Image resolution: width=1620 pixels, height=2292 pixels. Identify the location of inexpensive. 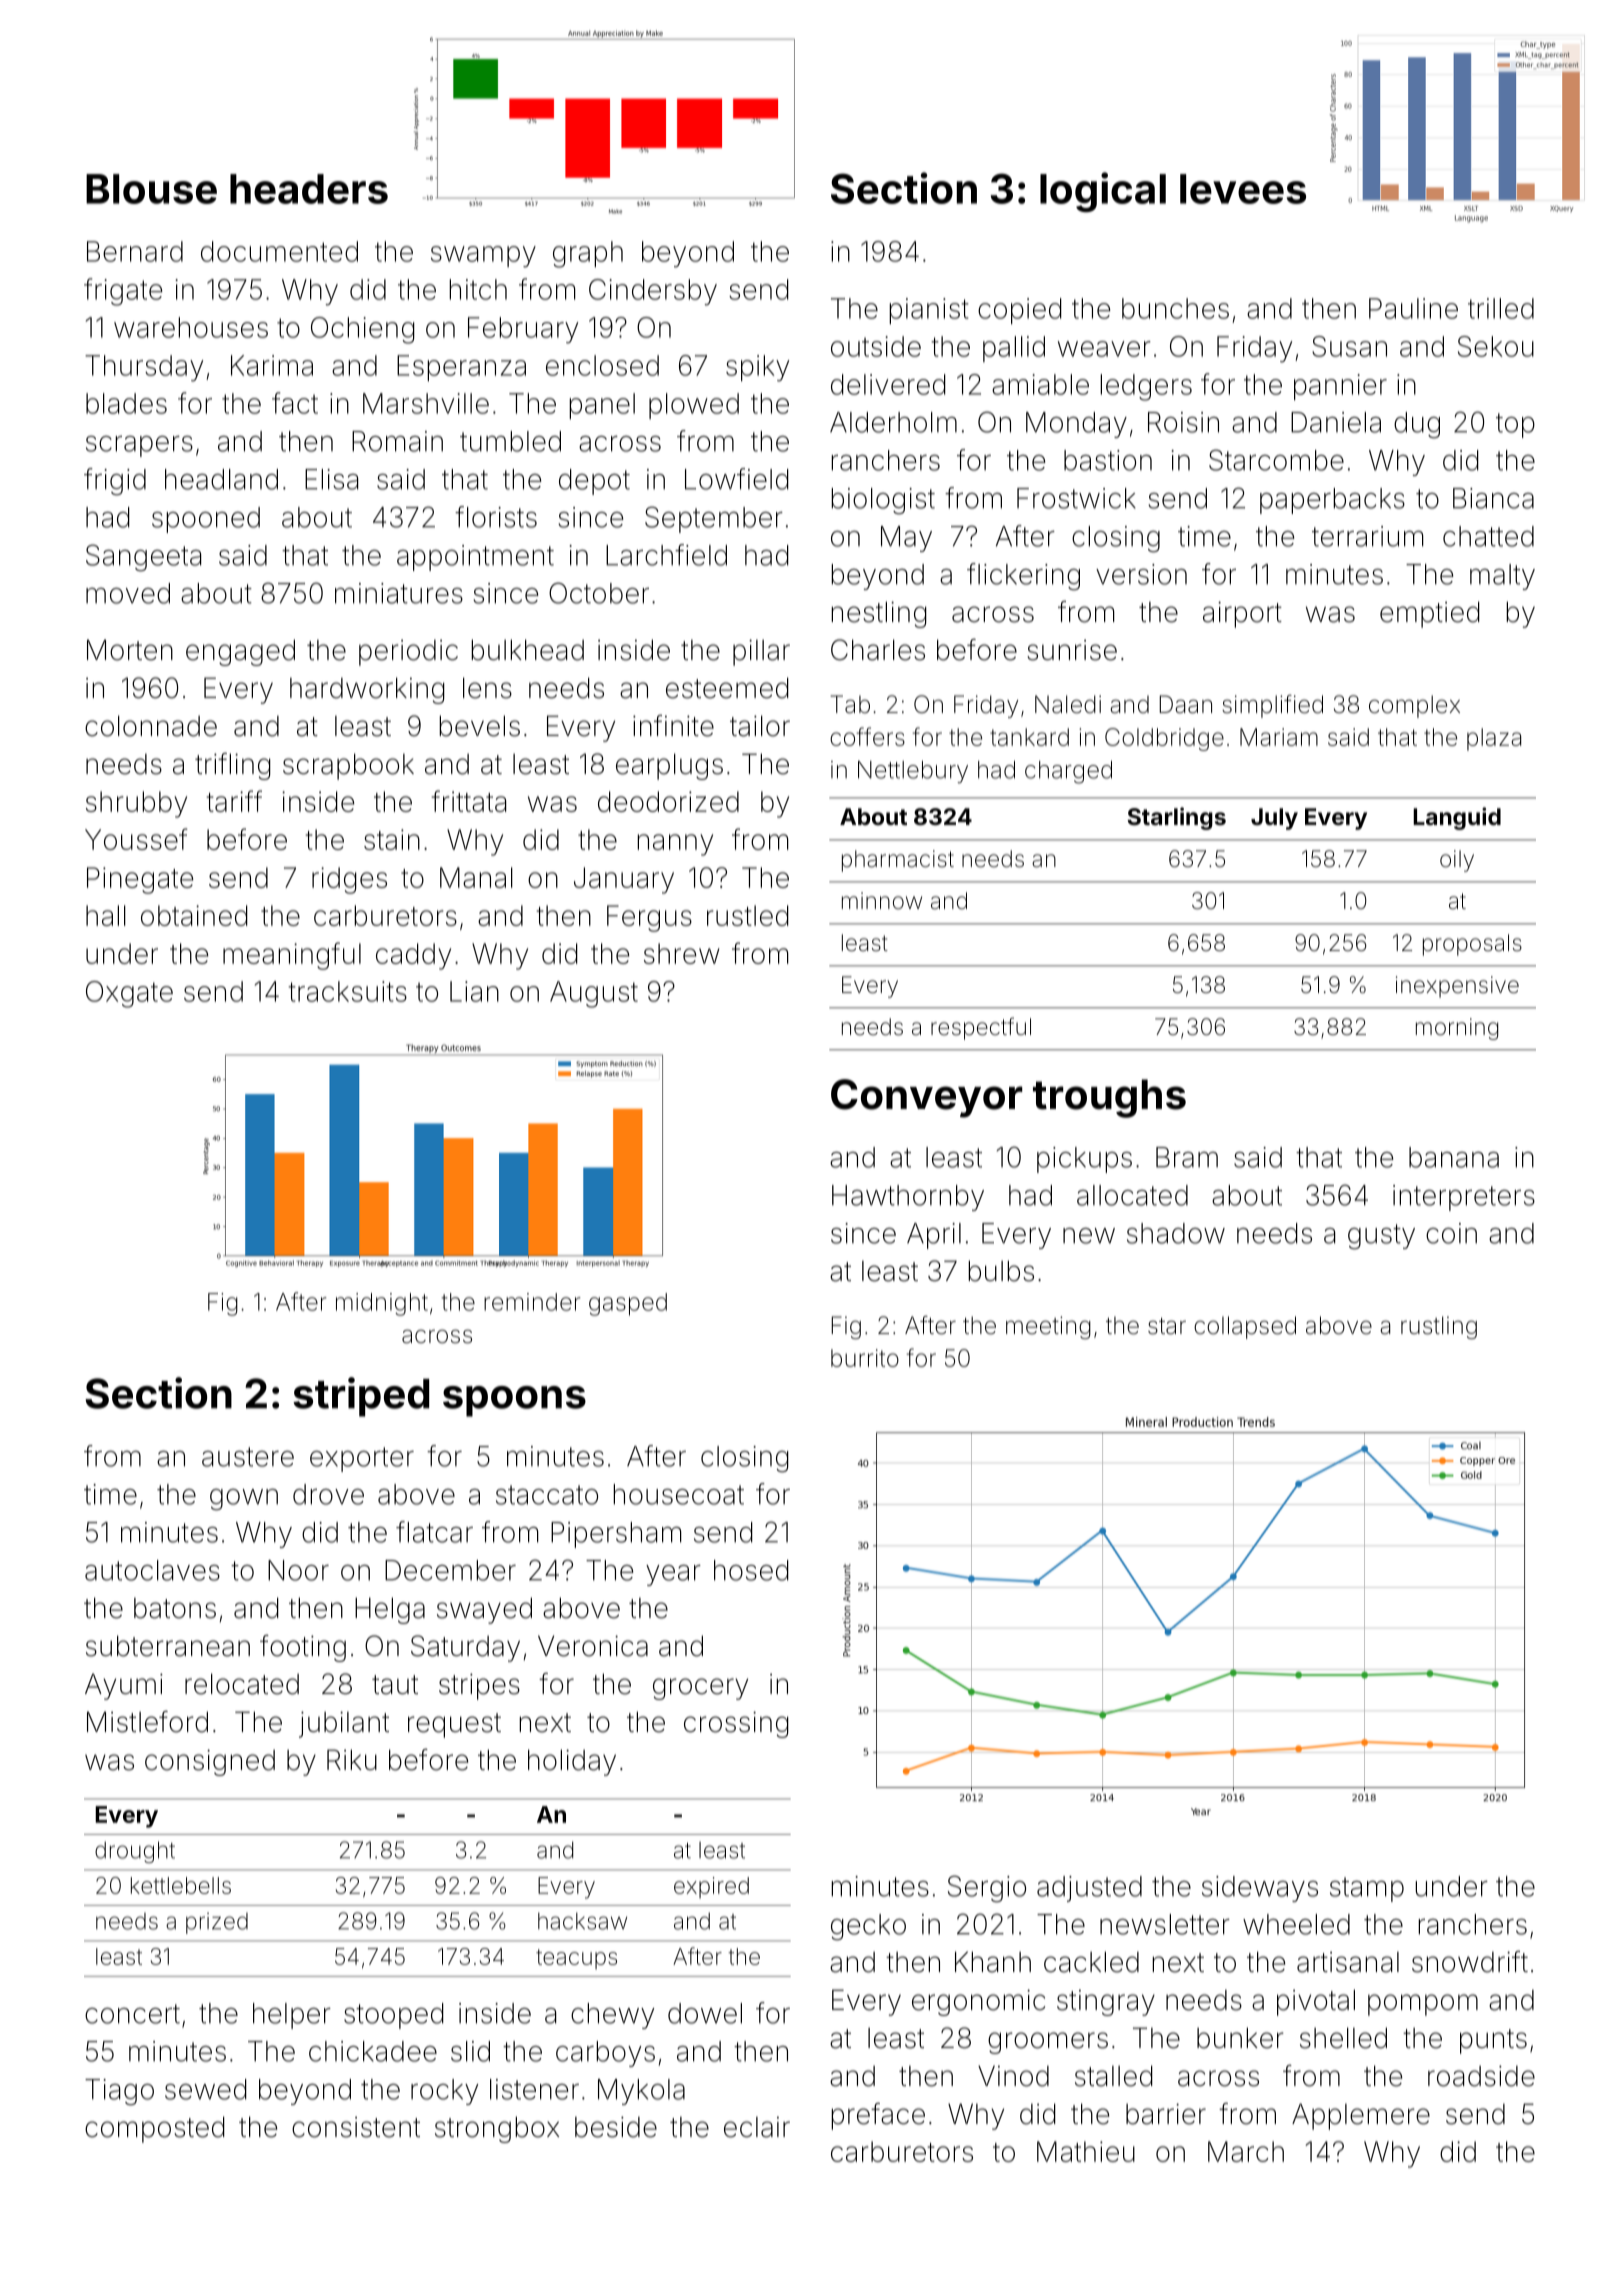
(1457, 987).
